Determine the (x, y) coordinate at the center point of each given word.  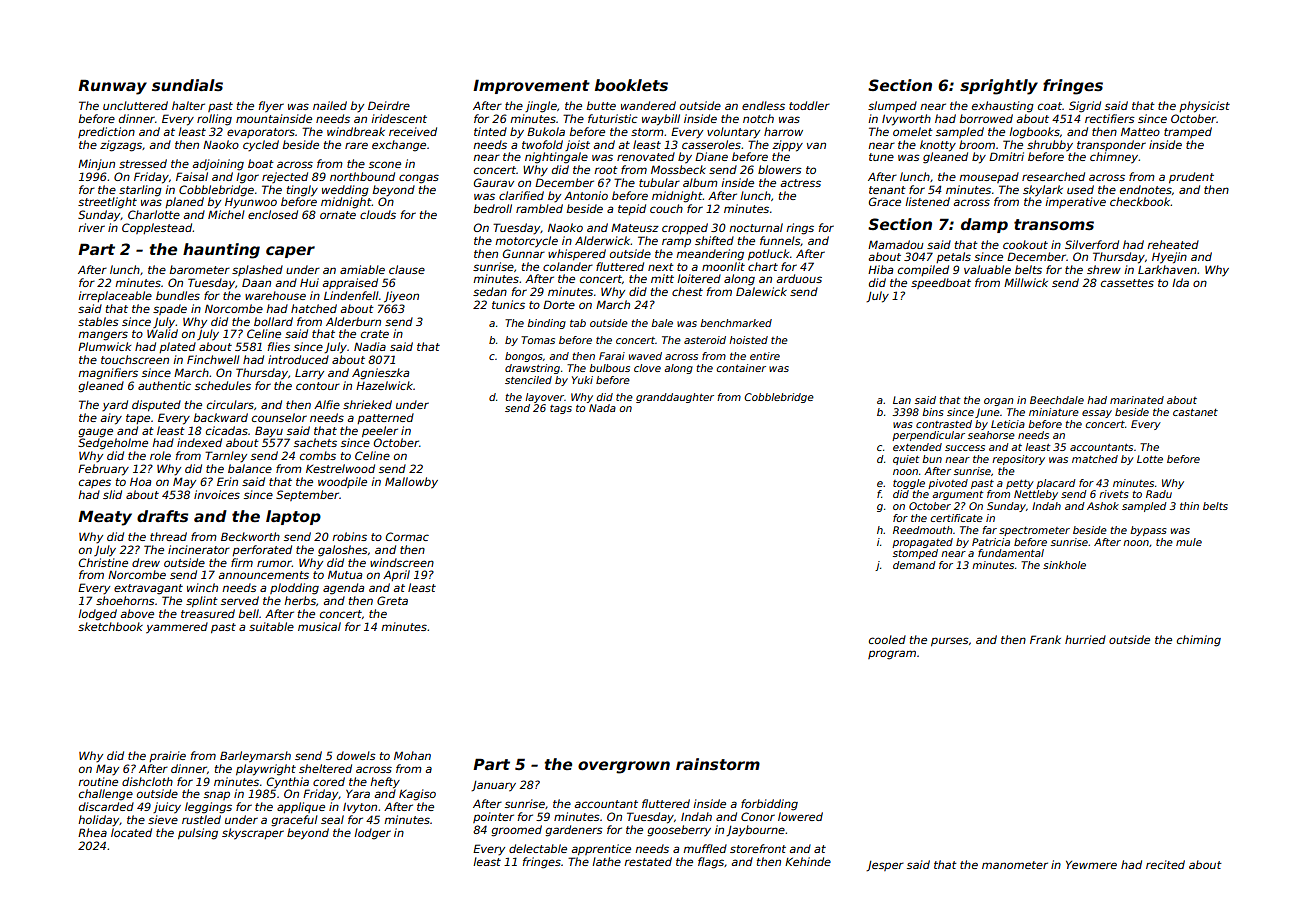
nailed (330, 105)
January (493, 786)
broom (977, 144)
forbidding (769, 805)
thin (1189, 506)
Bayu (269, 432)
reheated (1173, 244)
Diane (711, 156)
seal (332, 819)
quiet (906, 460)
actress (800, 183)
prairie (167, 756)
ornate (338, 215)
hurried (1085, 639)
